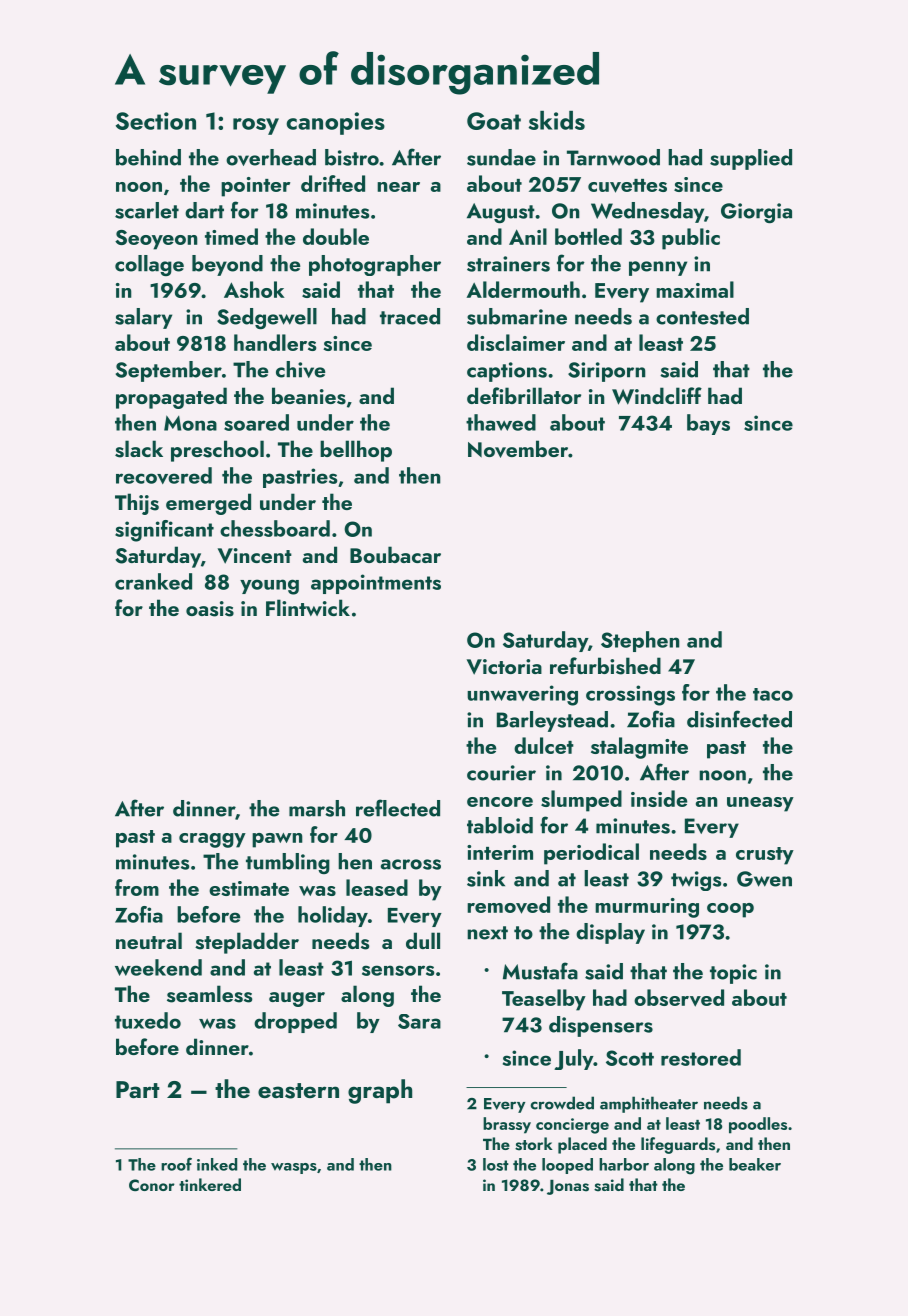  I want to click on tabloid, so click(500, 825).
